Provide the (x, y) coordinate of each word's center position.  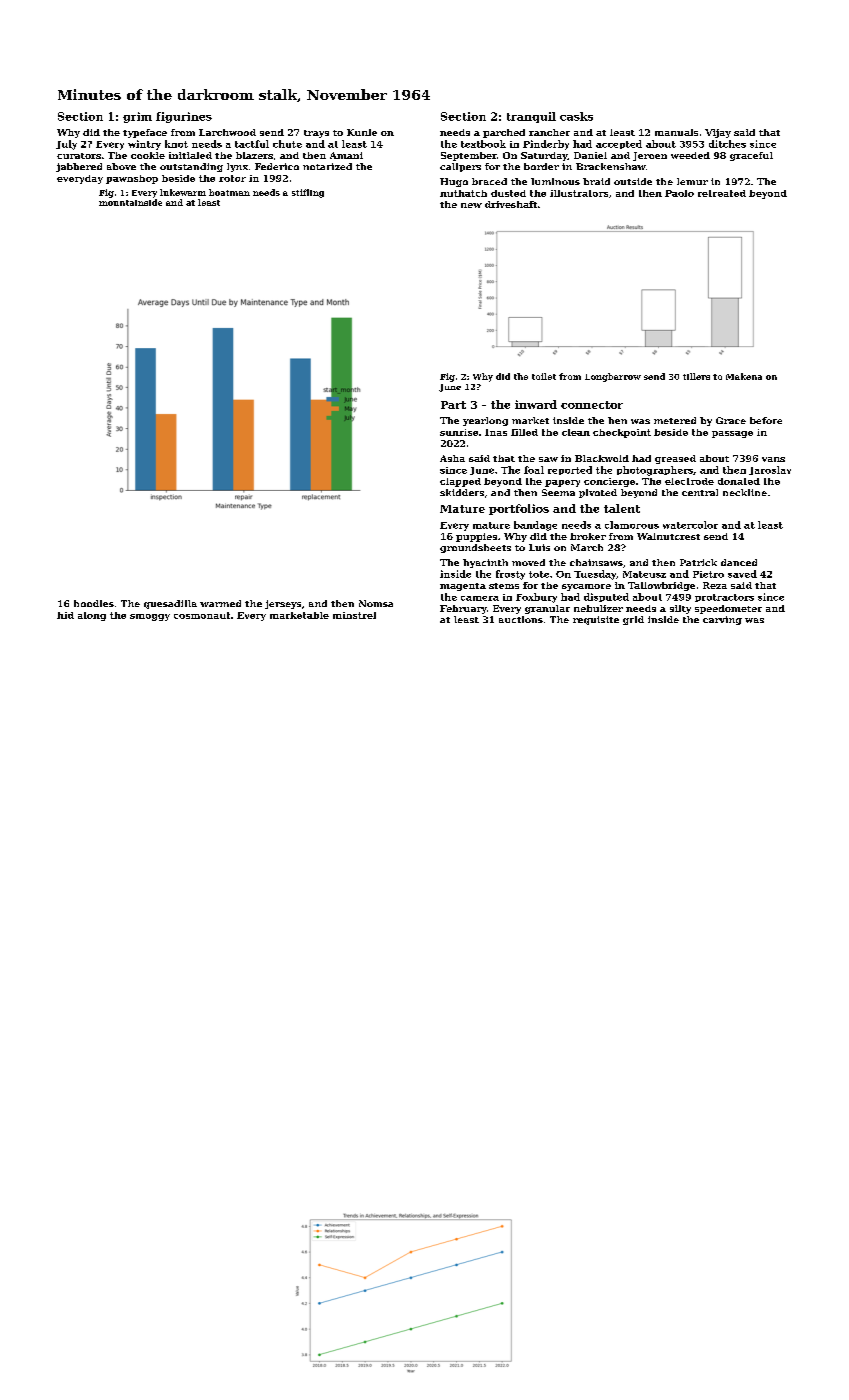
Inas (496, 432)
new (471, 205)
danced (739, 562)
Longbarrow (613, 377)
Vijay (718, 133)
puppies (476, 537)
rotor (232, 178)
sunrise (459, 432)
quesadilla (170, 604)
